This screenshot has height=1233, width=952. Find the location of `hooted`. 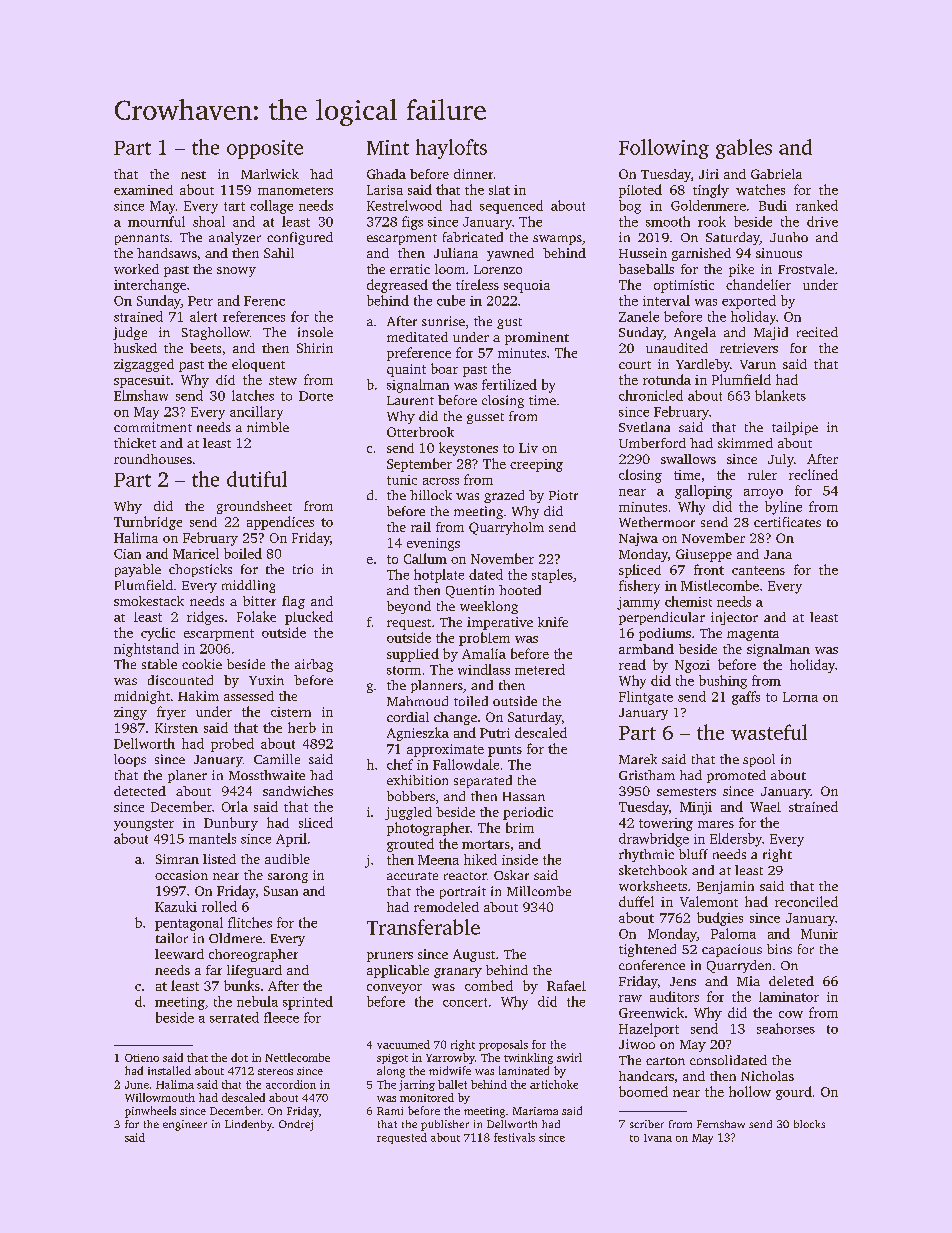

hooted is located at coordinates (520, 590).
